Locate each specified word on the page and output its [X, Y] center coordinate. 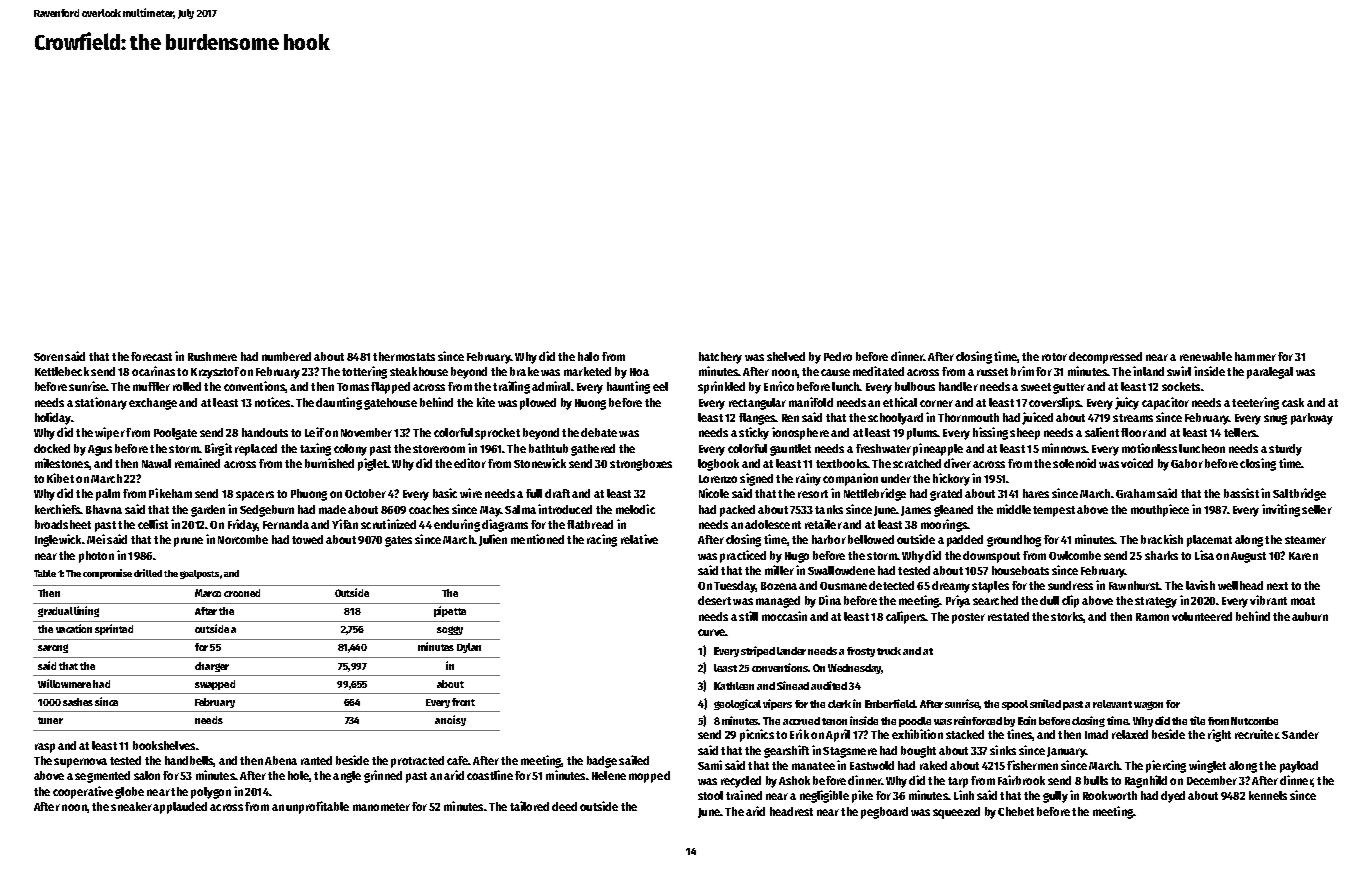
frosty [861, 652]
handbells [189, 761]
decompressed [1105, 358]
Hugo [797, 557]
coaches [429, 509]
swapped [215, 685]
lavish [1200, 585]
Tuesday [735, 587]
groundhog [1014, 541]
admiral [551, 386]
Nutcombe [1254, 721]
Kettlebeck [62, 371]
